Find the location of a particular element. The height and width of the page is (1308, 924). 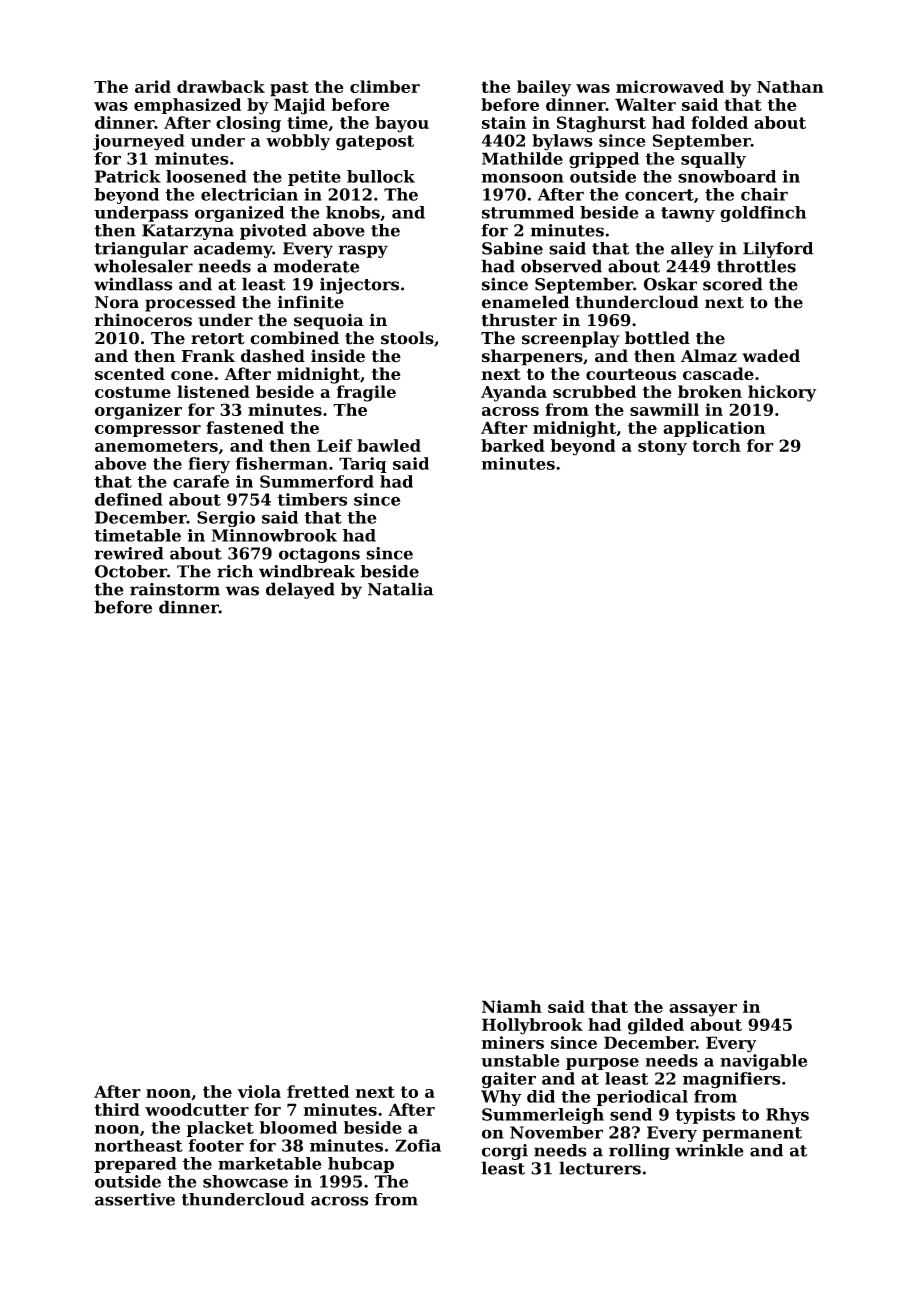

Nathan is located at coordinates (790, 86).
